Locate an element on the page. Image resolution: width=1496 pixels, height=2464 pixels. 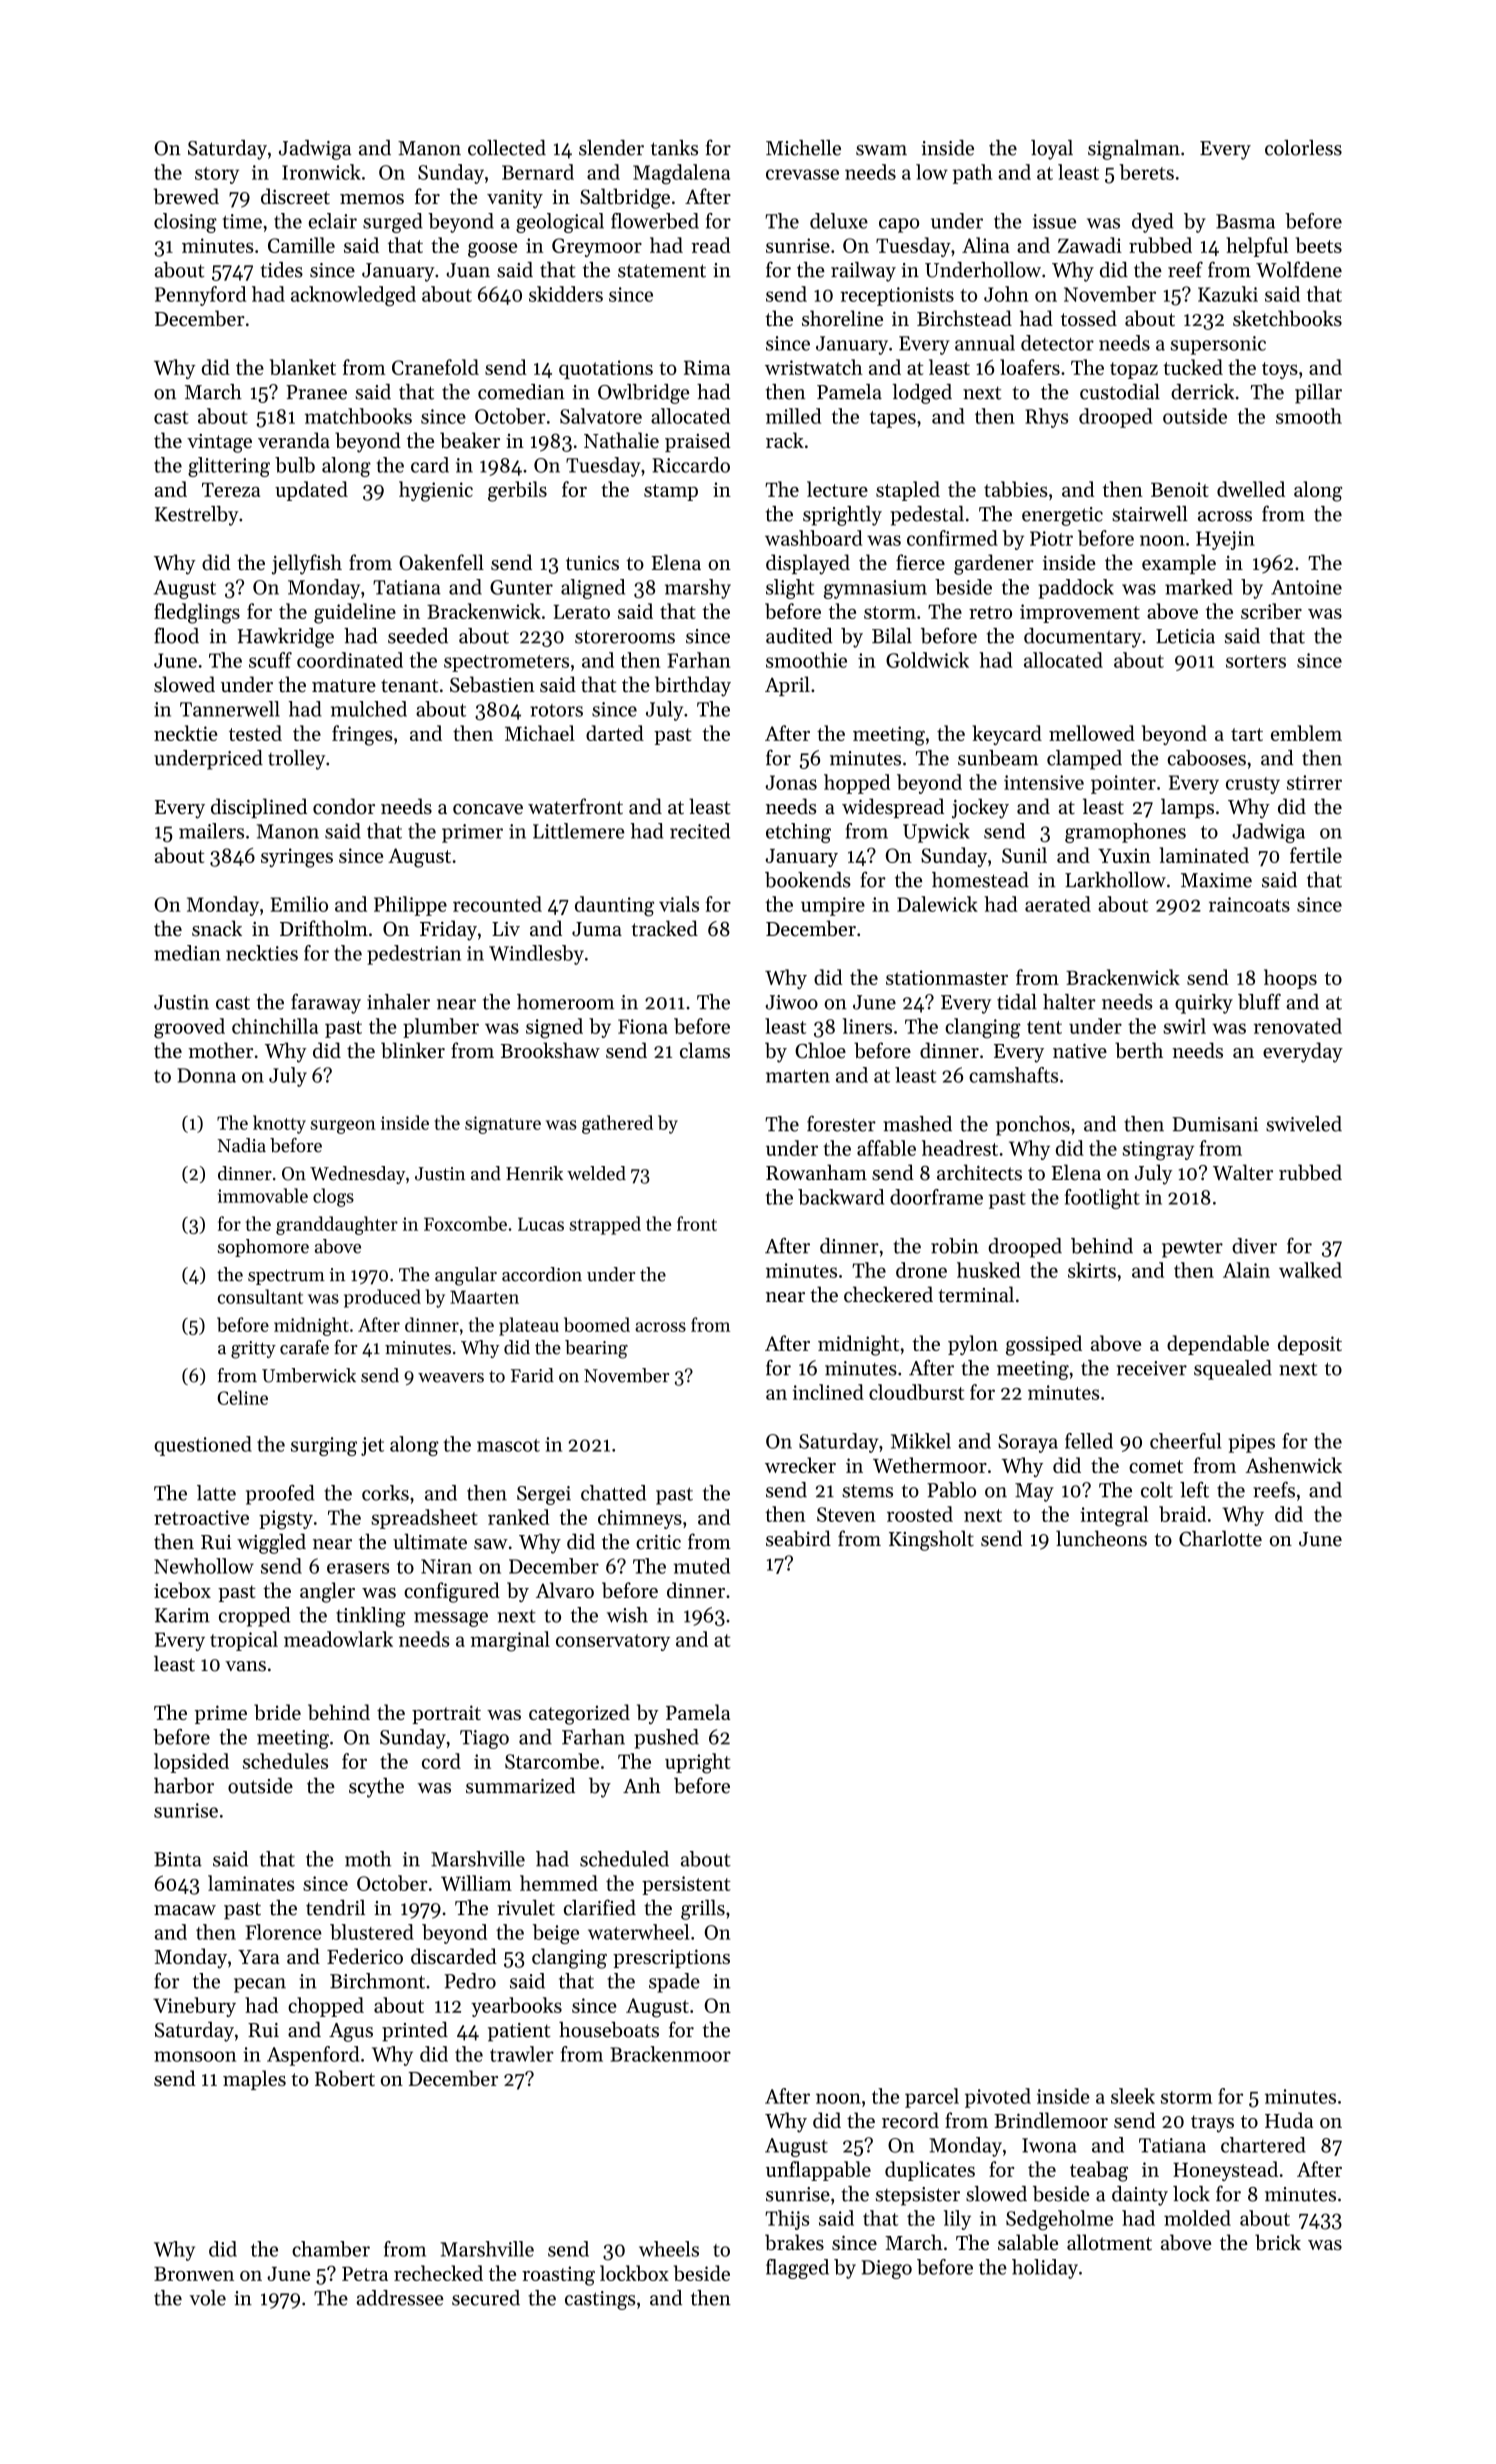
signature is located at coordinates (503, 1125).
